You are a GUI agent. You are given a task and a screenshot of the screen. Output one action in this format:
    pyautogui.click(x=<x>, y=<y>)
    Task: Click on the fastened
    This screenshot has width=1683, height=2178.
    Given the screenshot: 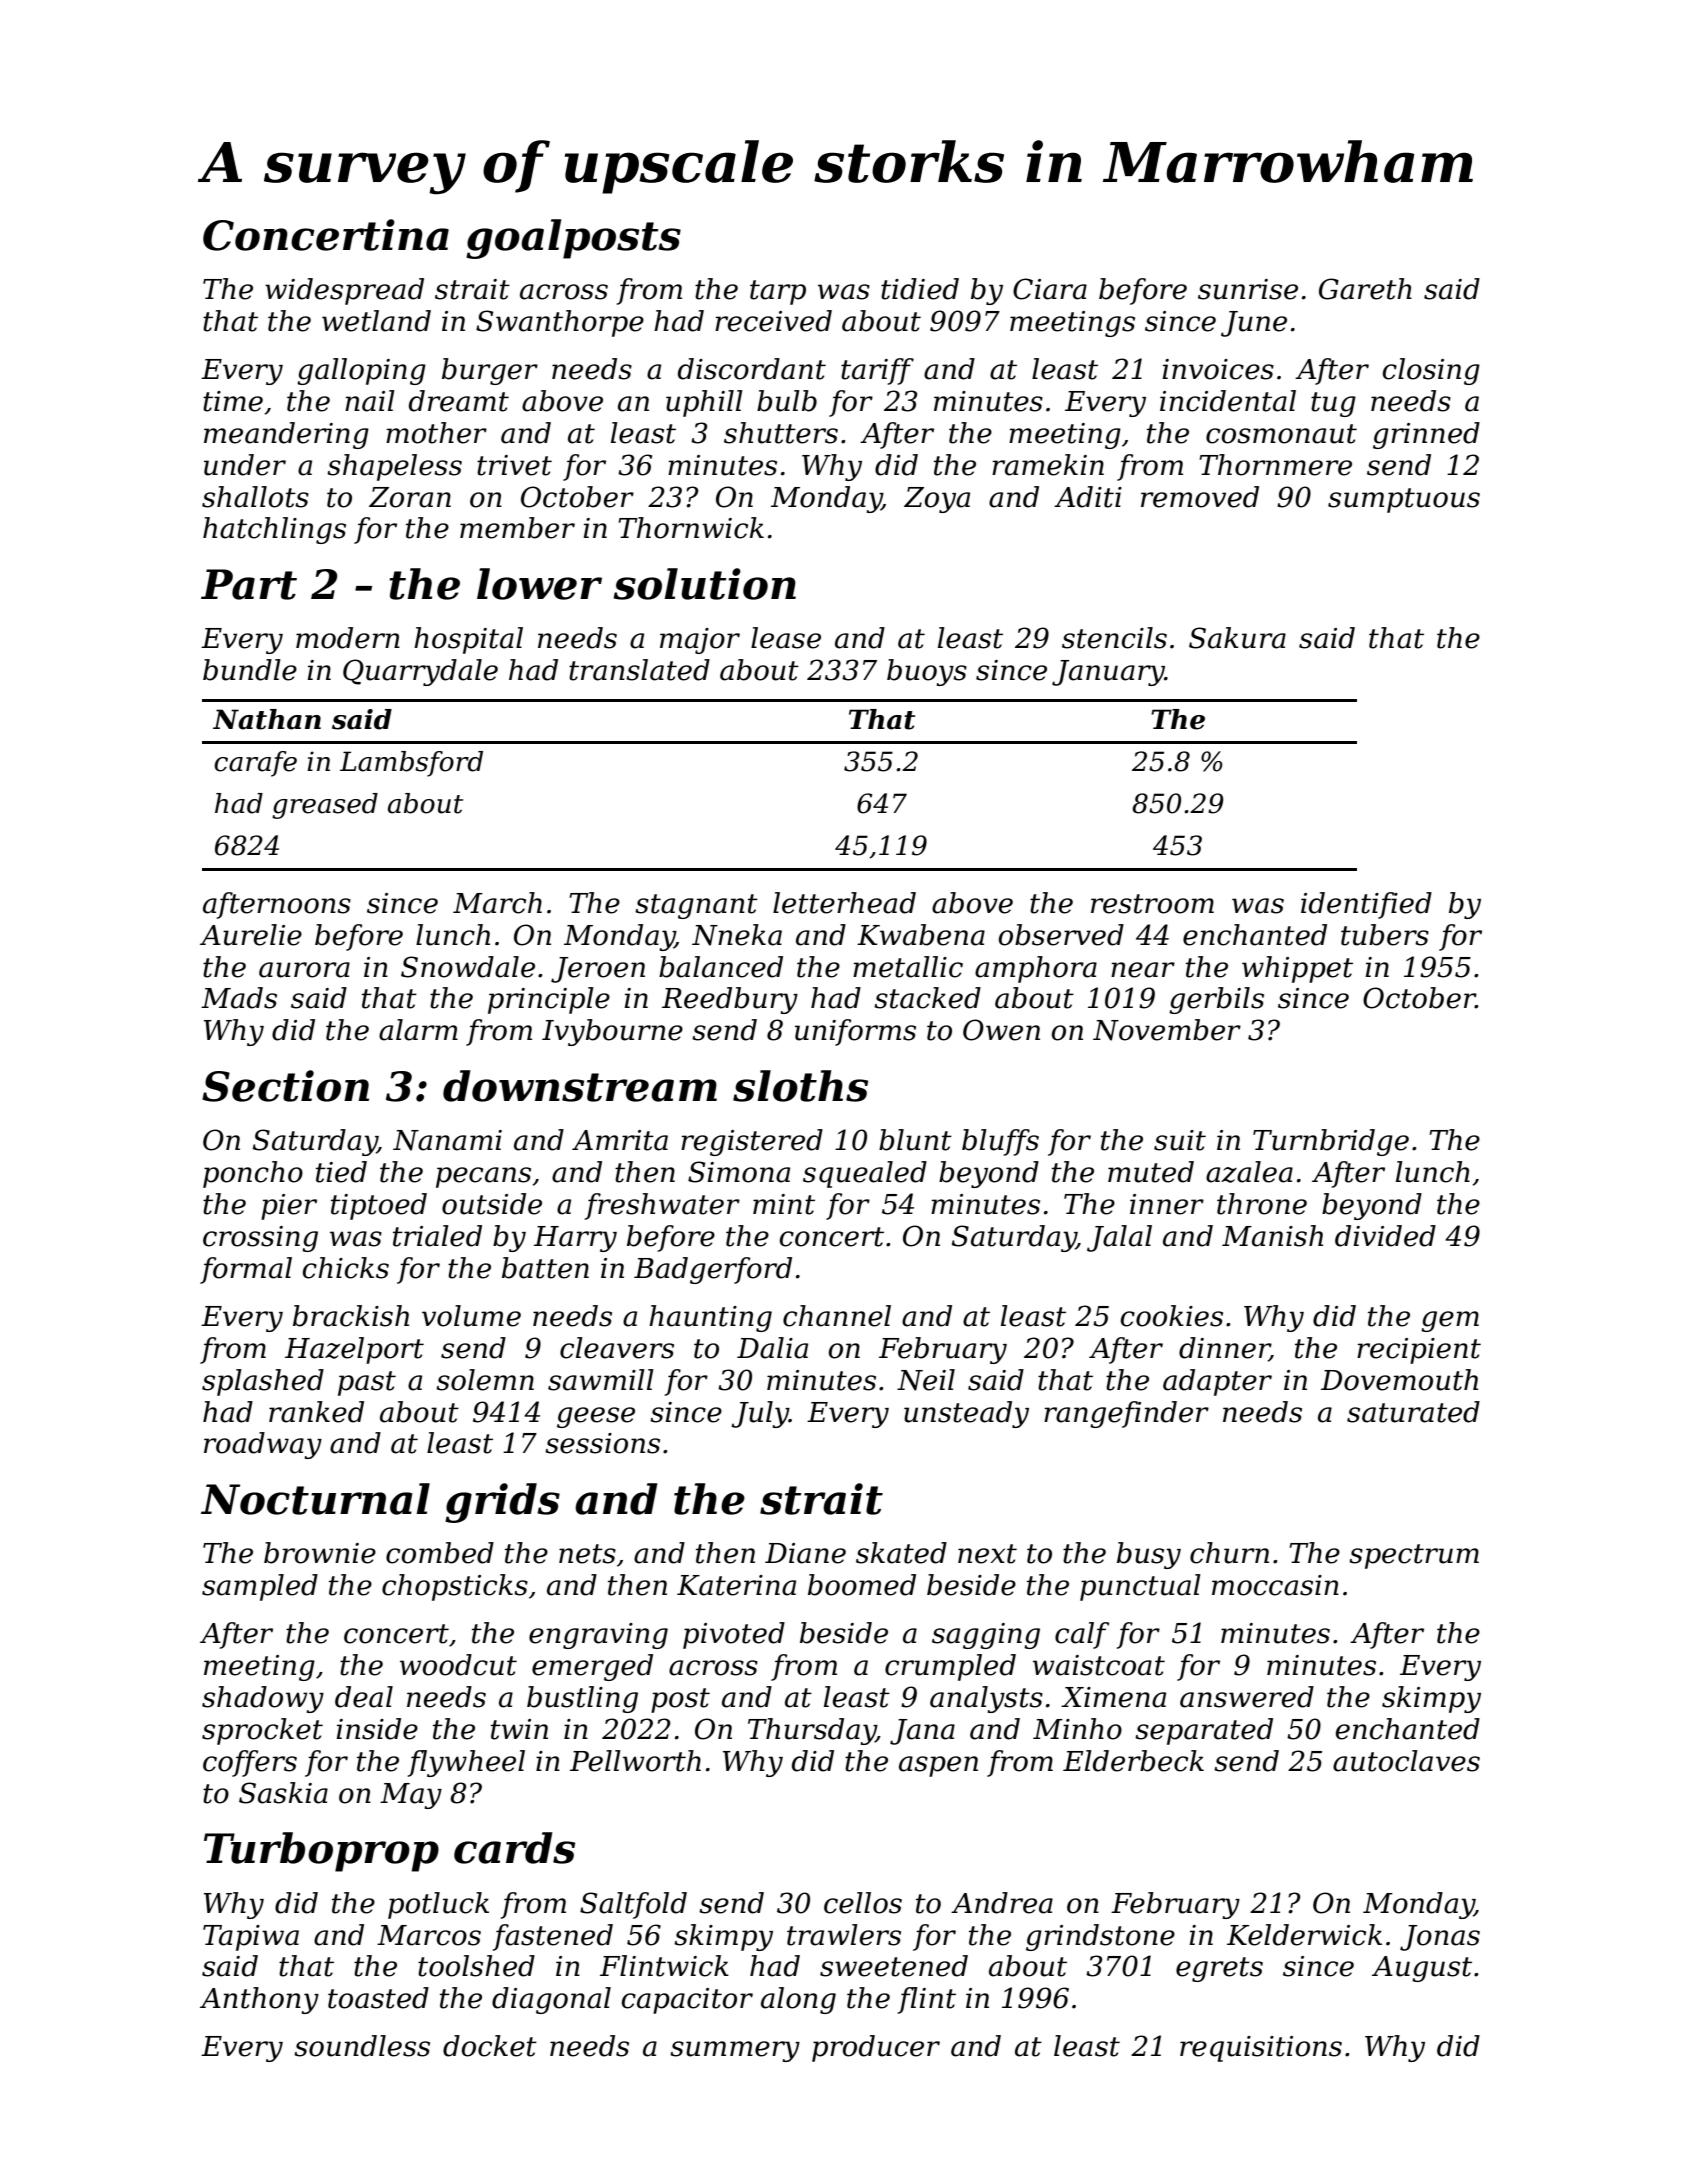 What is the action you would take?
    pyautogui.click(x=552, y=1937)
